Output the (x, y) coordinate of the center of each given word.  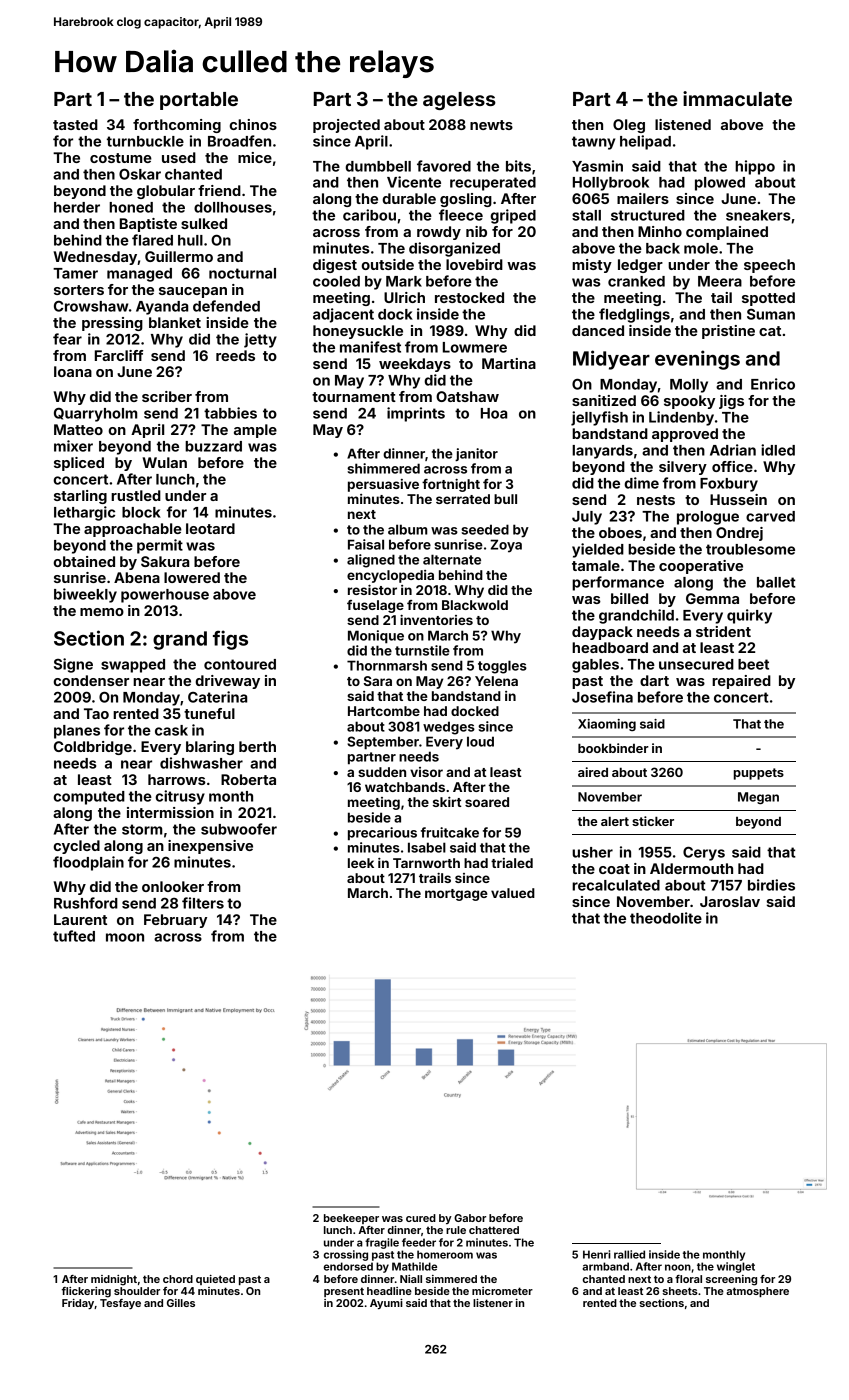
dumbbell (378, 166)
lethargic (84, 513)
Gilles (181, 1303)
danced (598, 330)
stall (586, 215)
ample (255, 431)
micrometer (502, 1291)
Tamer (75, 273)
